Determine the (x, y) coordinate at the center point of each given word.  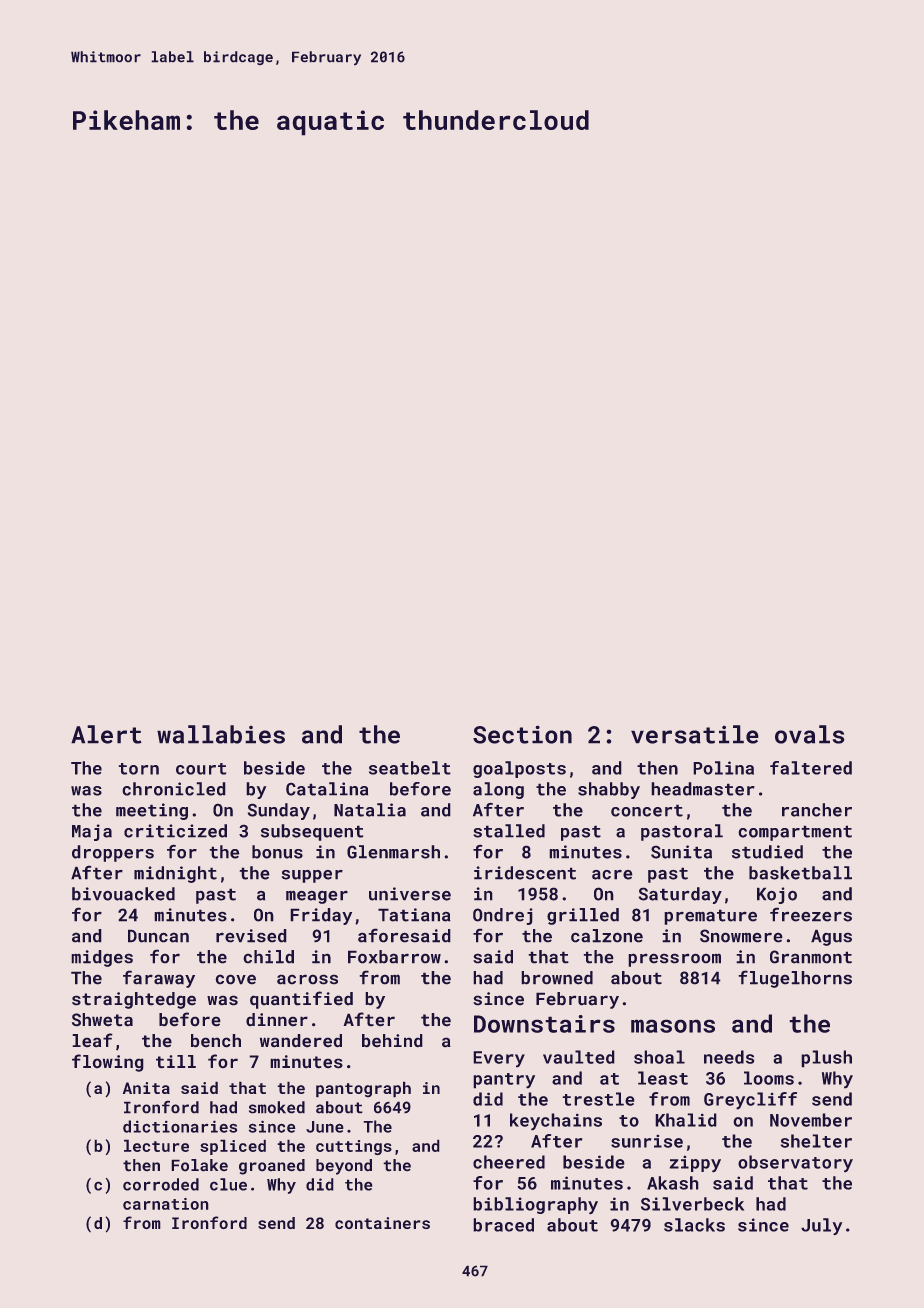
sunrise (647, 1141)
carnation (166, 1204)
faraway (159, 979)
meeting (152, 811)
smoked (277, 1107)
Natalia (370, 810)
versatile (695, 734)
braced (503, 1225)
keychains (556, 1122)
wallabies (221, 734)
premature (710, 917)
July (822, 1226)
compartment (795, 833)
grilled (583, 916)
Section (522, 734)
